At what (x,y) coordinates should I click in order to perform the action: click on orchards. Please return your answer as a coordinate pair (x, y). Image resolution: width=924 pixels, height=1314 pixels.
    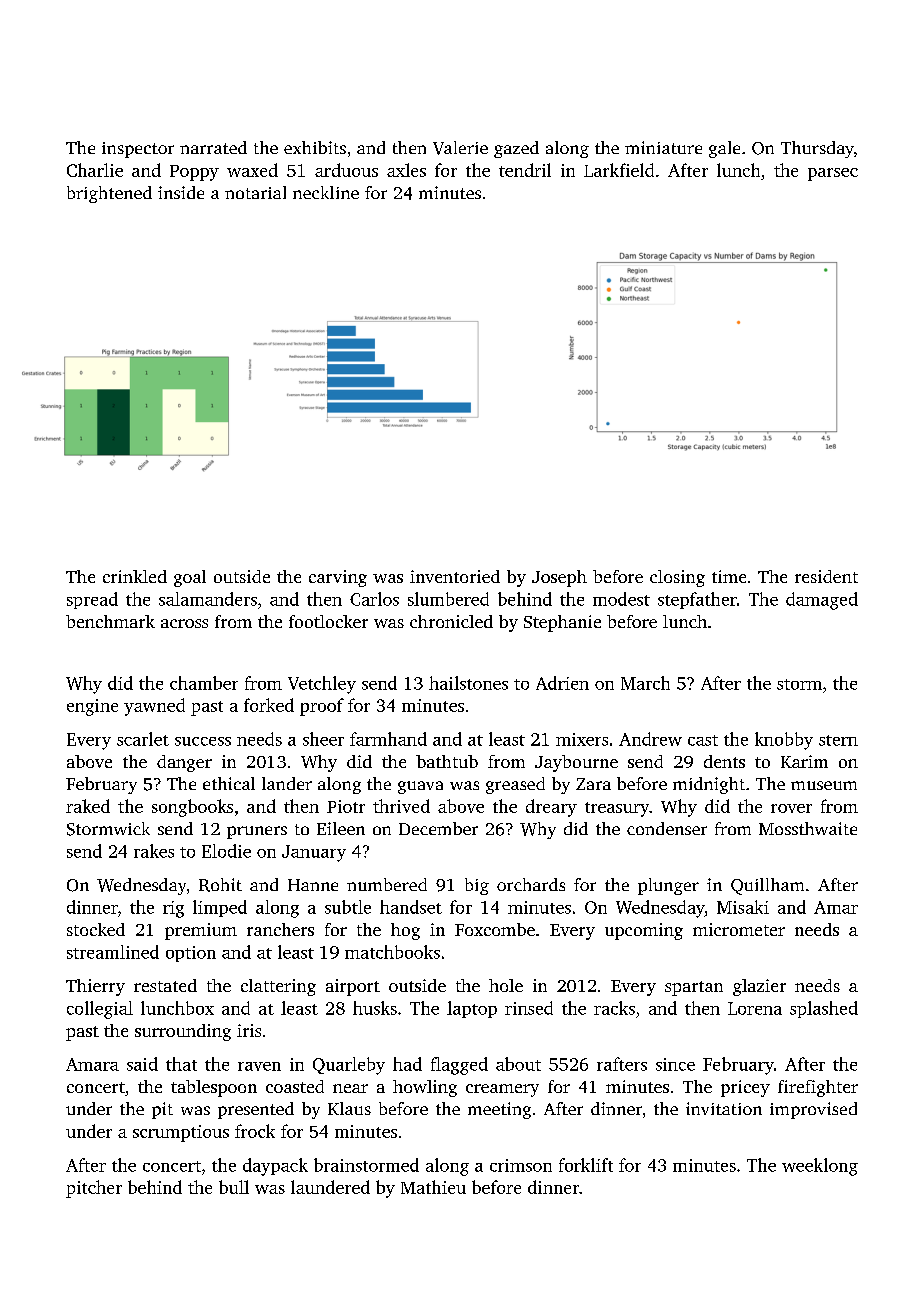
    Looking at the image, I should click on (531, 884).
